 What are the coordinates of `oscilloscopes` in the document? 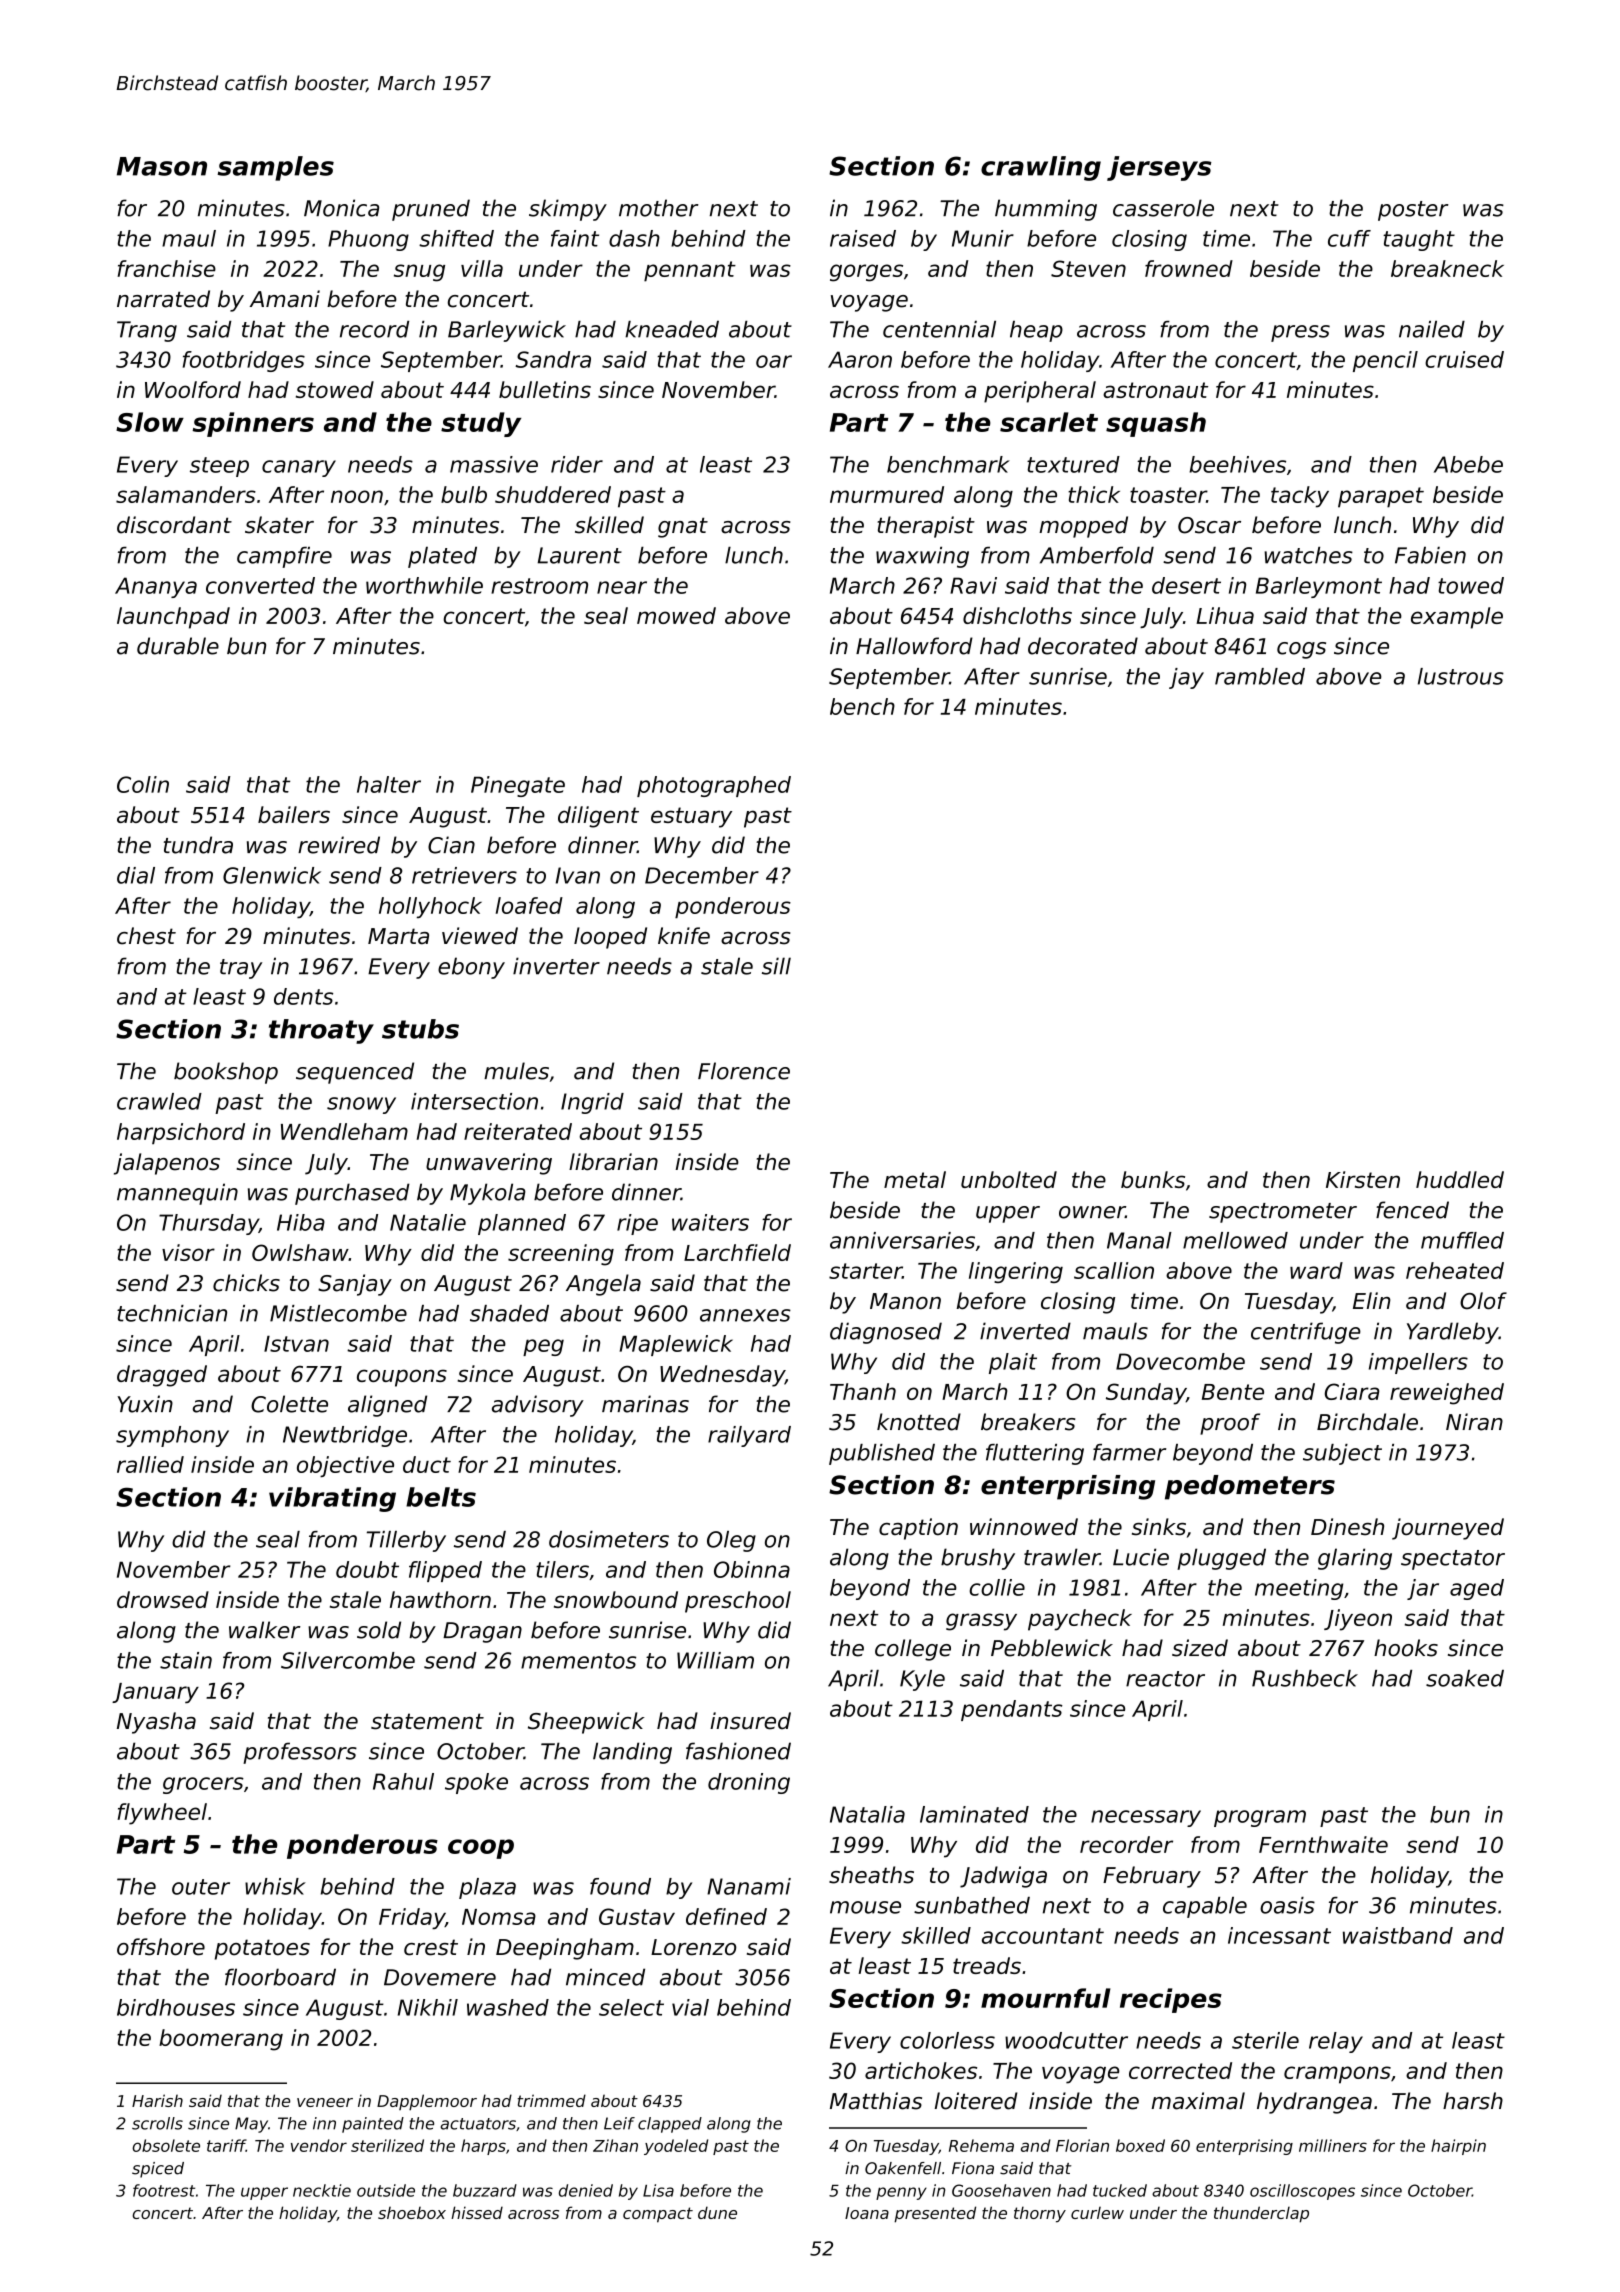 It's located at (1302, 2192).
